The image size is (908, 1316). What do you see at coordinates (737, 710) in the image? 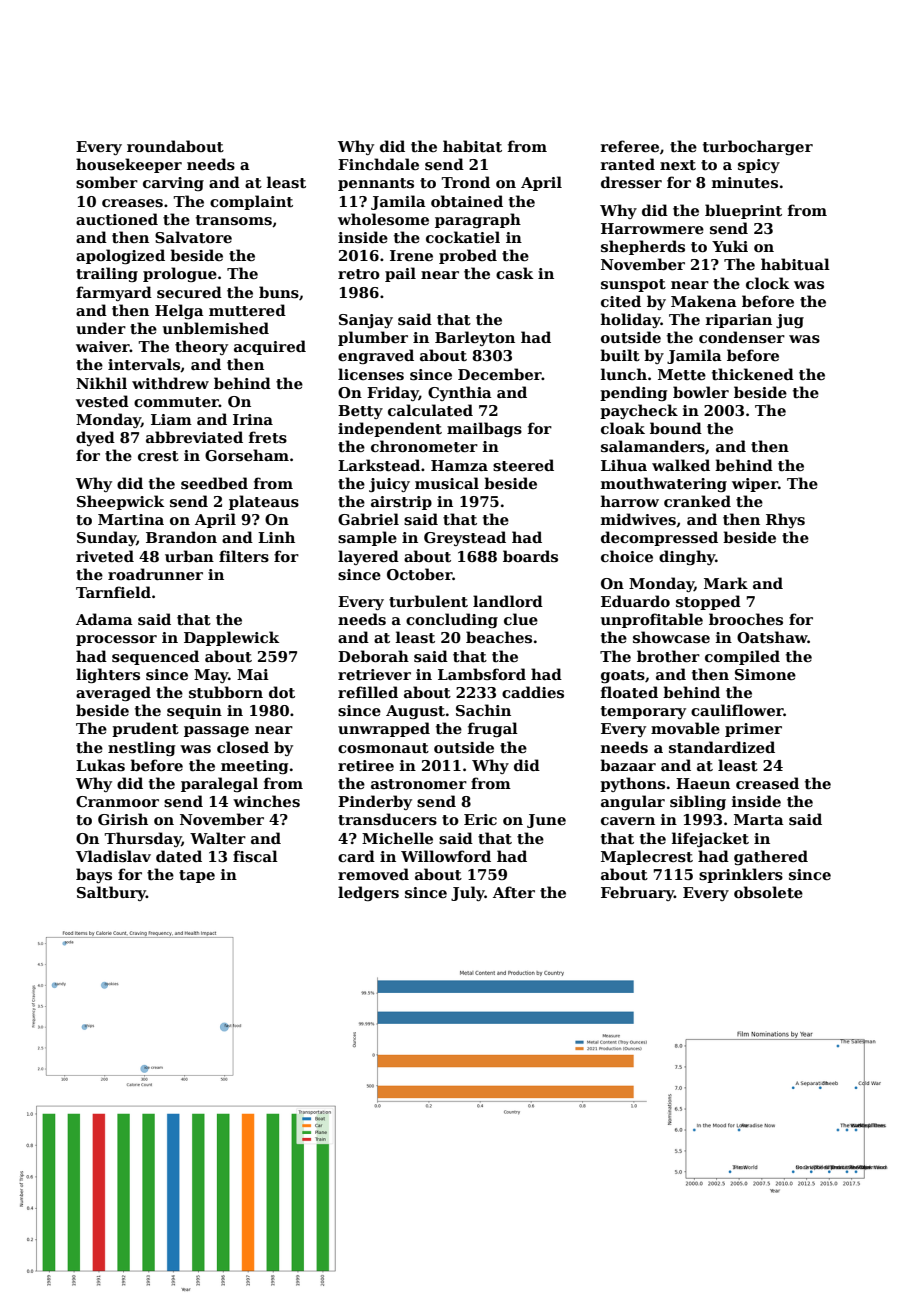
I see `cauliflower` at bounding box center [737, 710].
